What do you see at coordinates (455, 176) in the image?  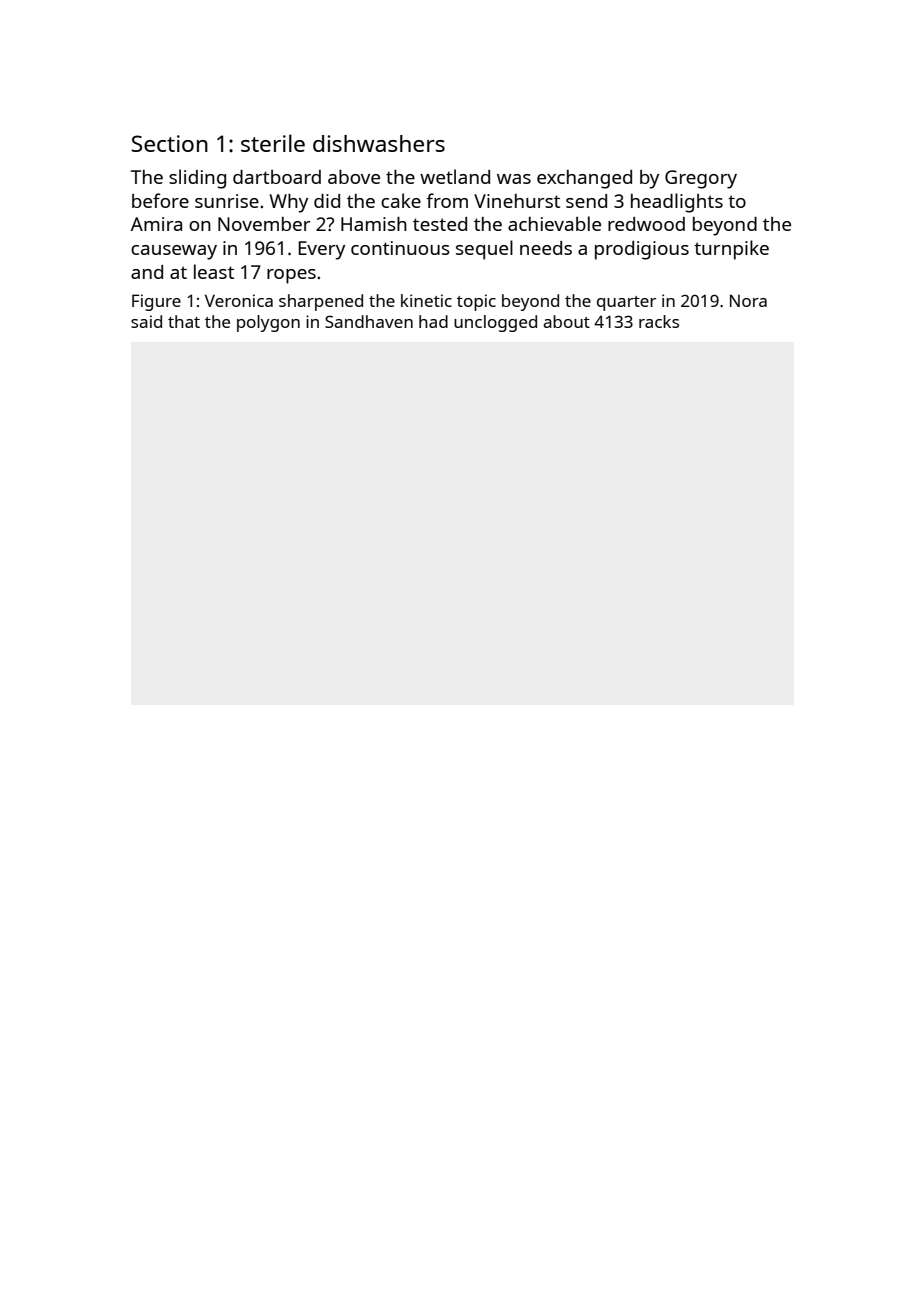 I see `wetland` at bounding box center [455, 176].
